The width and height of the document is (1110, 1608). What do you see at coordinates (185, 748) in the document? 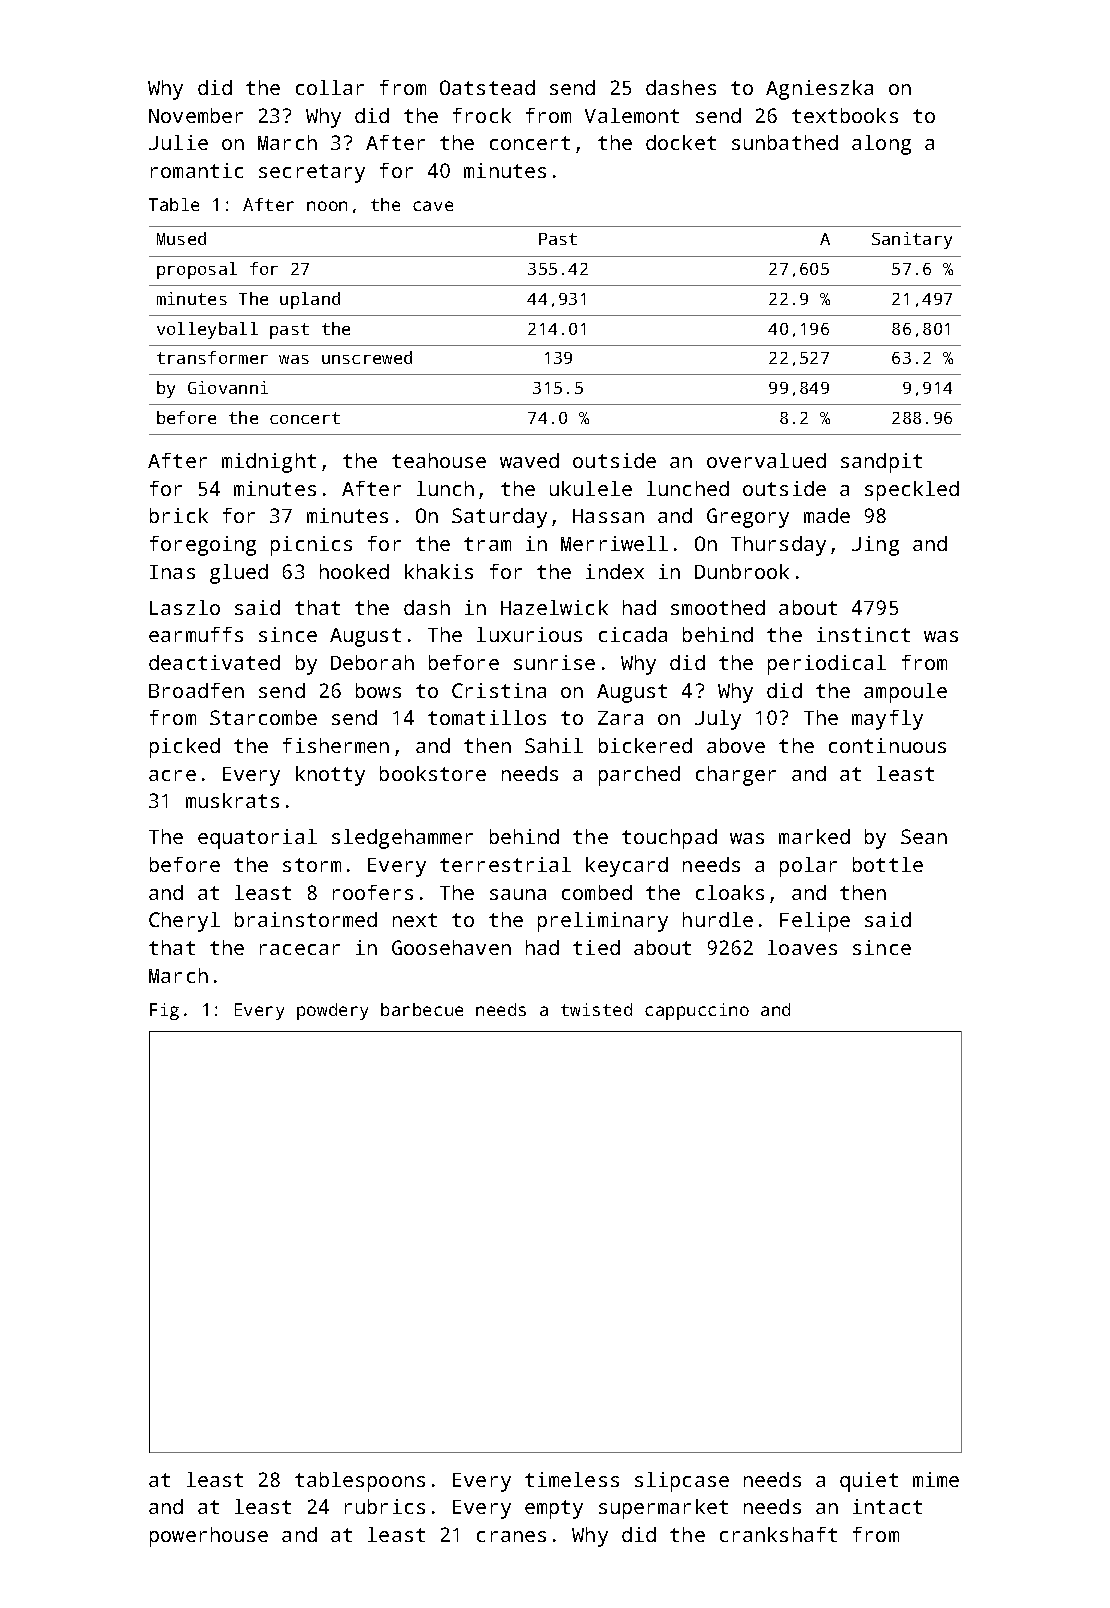
I see `picked` at bounding box center [185, 748].
